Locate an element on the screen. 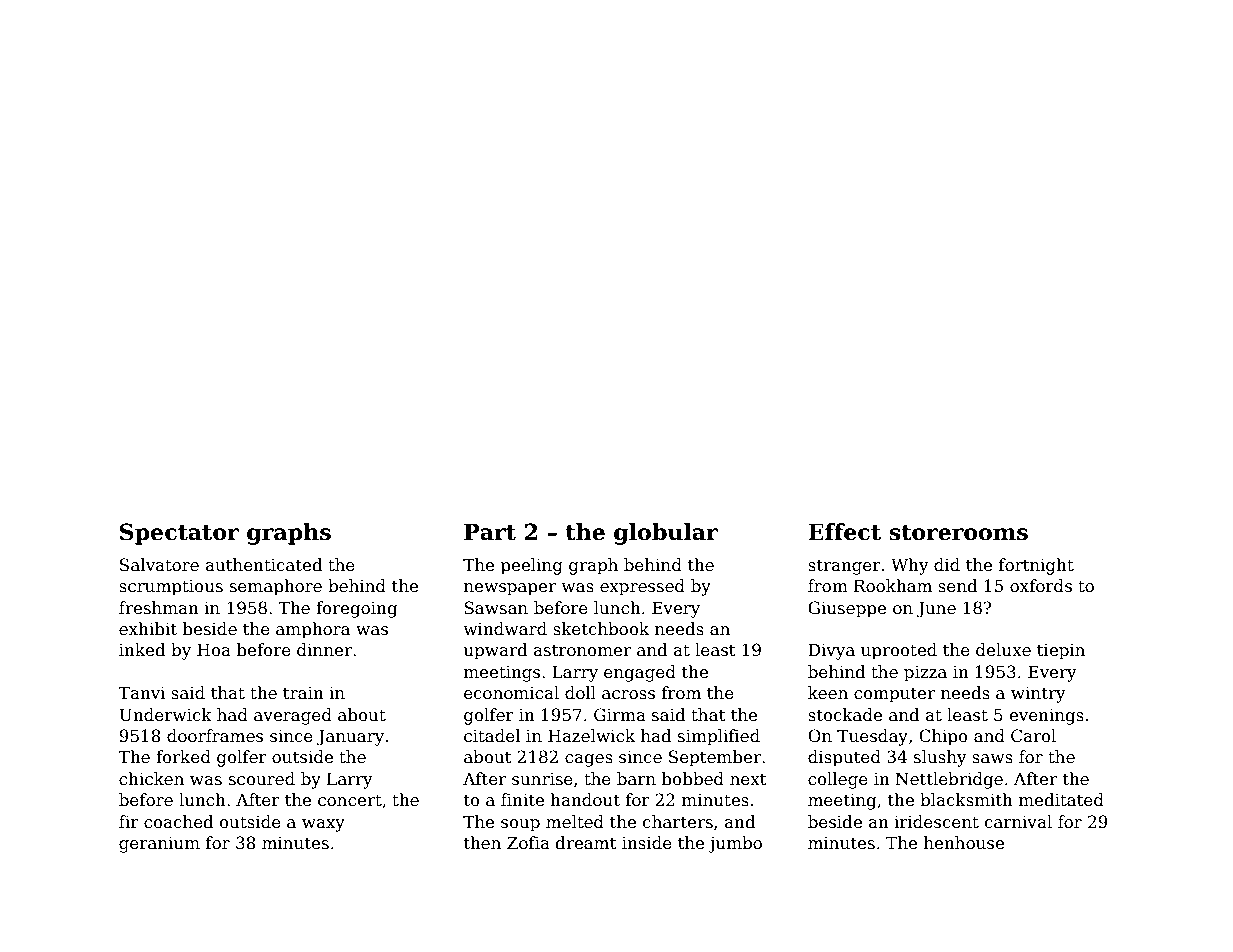 This screenshot has width=1233, height=952. expressed is located at coordinates (642, 587).
